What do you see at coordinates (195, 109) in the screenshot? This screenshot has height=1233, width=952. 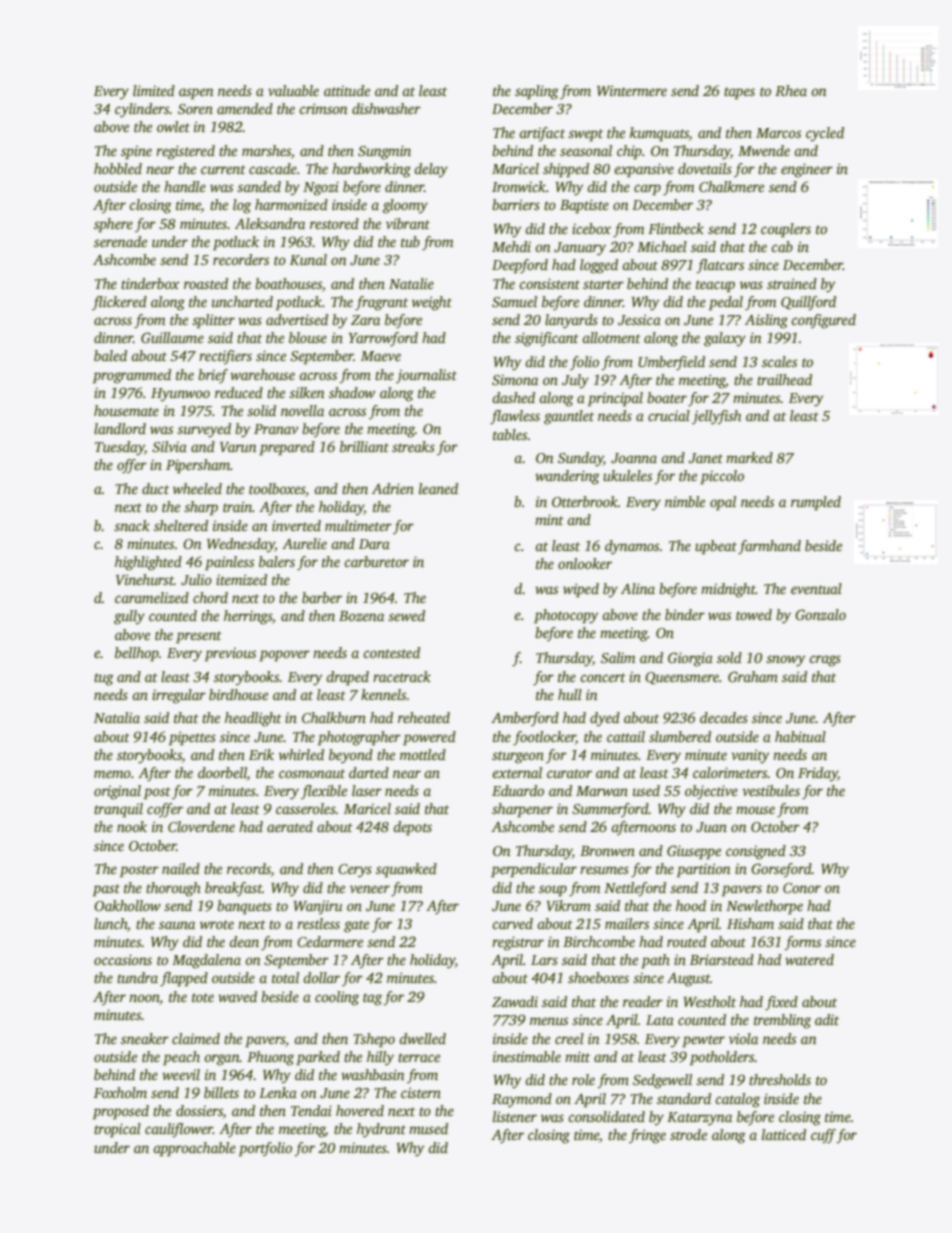 I see `Soren` at bounding box center [195, 109].
